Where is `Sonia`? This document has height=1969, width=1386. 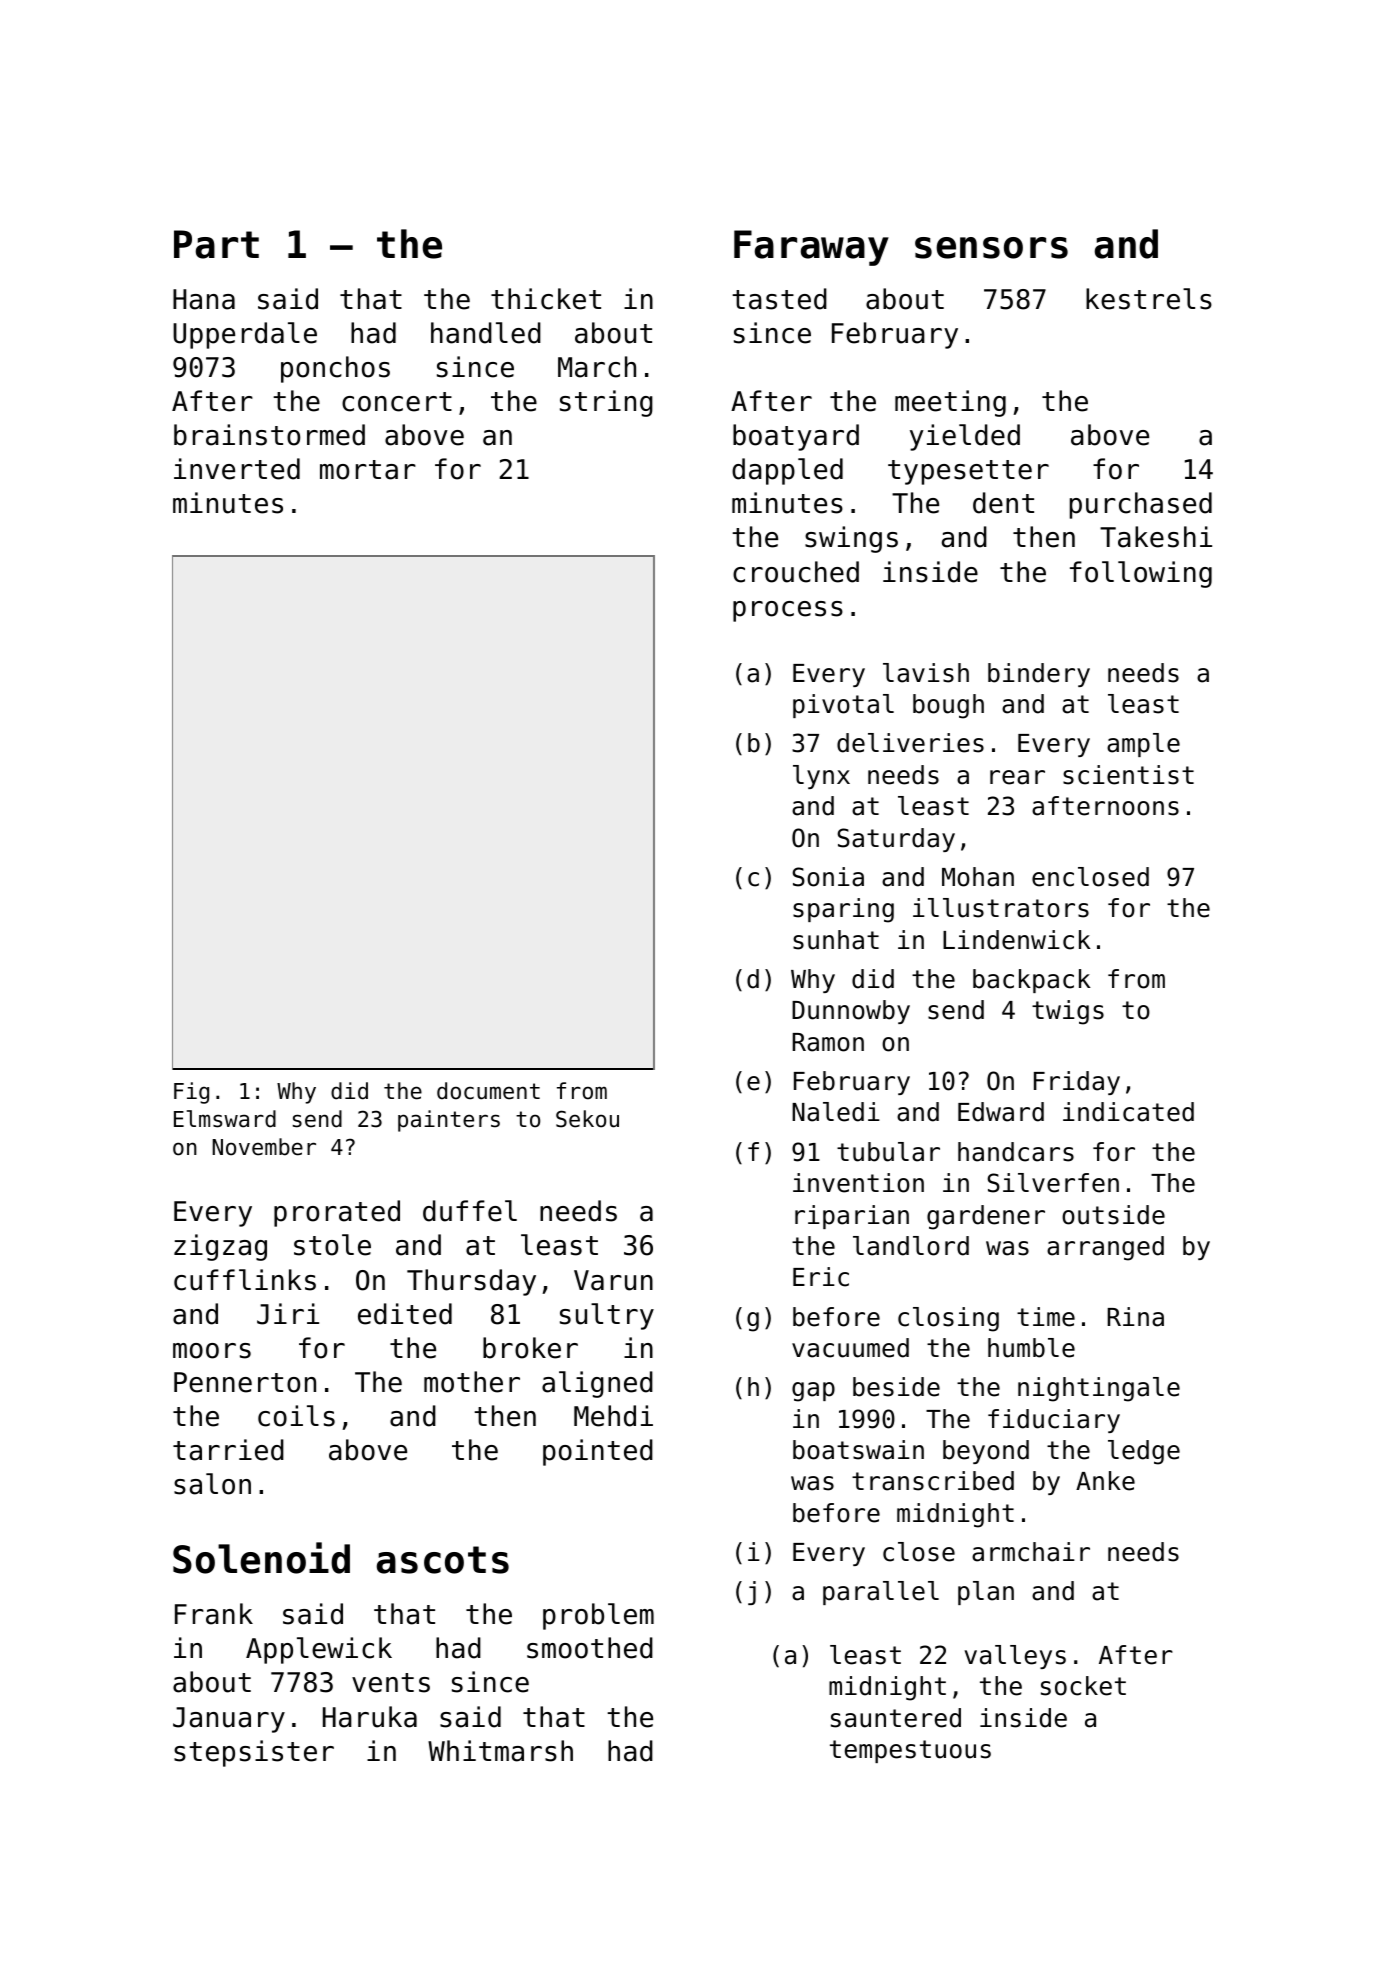
Sonia is located at coordinates (828, 877).
